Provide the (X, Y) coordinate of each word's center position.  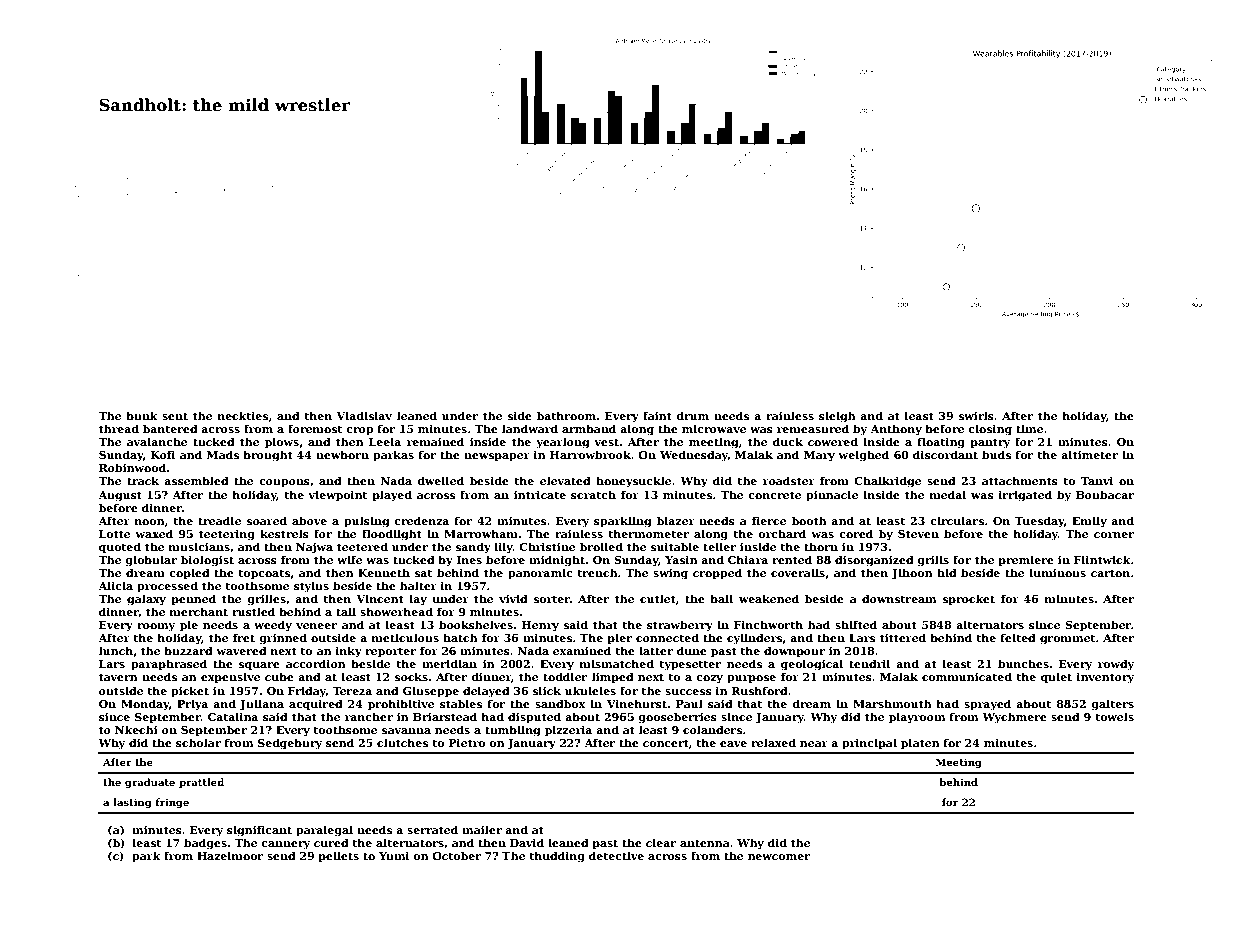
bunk (142, 415)
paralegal (324, 831)
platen (920, 744)
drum (692, 415)
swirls (976, 415)
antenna (705, 843)
